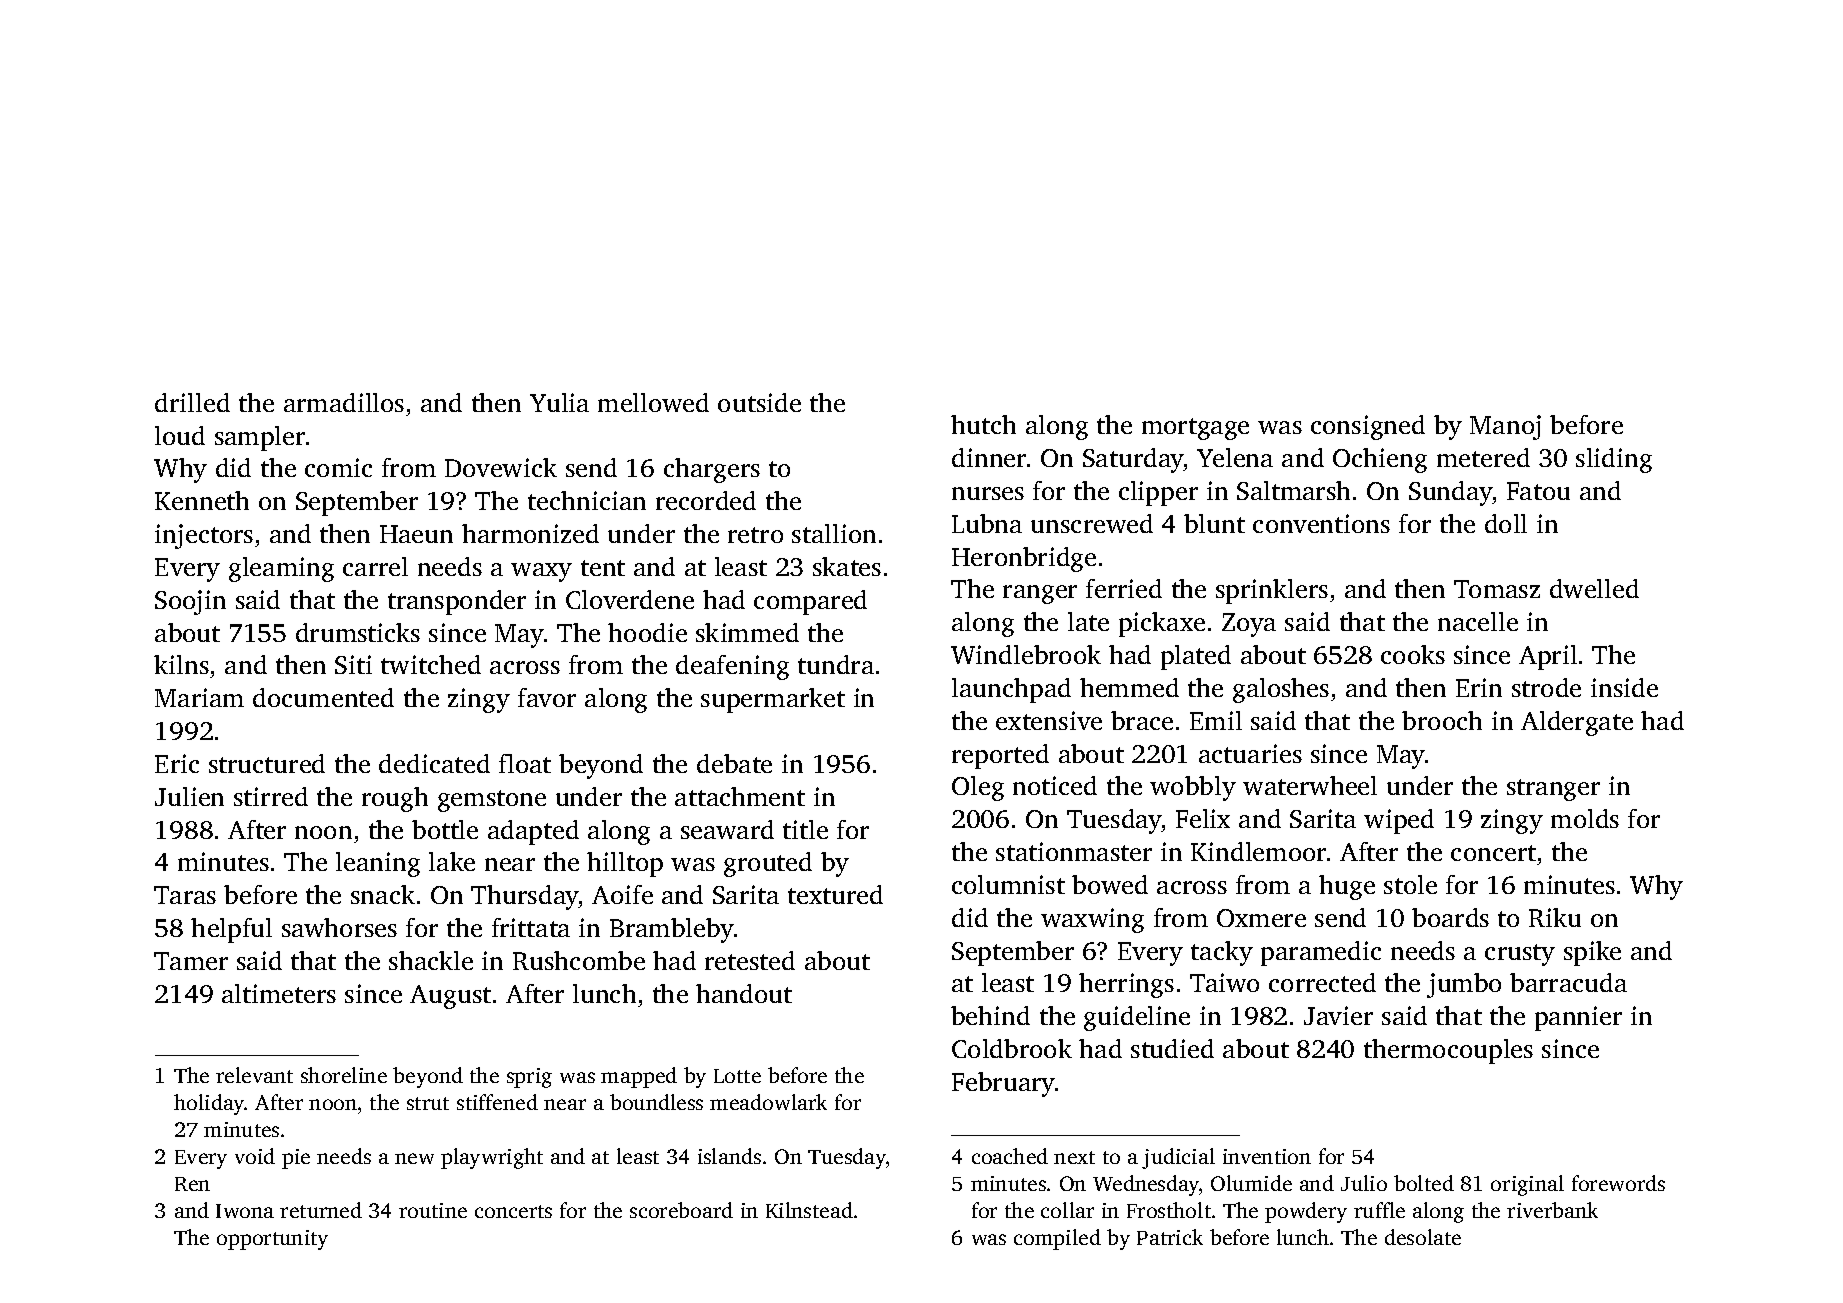 This image has width=1843, height=1303. I want to click on Manoj, so click(1505, 427).
